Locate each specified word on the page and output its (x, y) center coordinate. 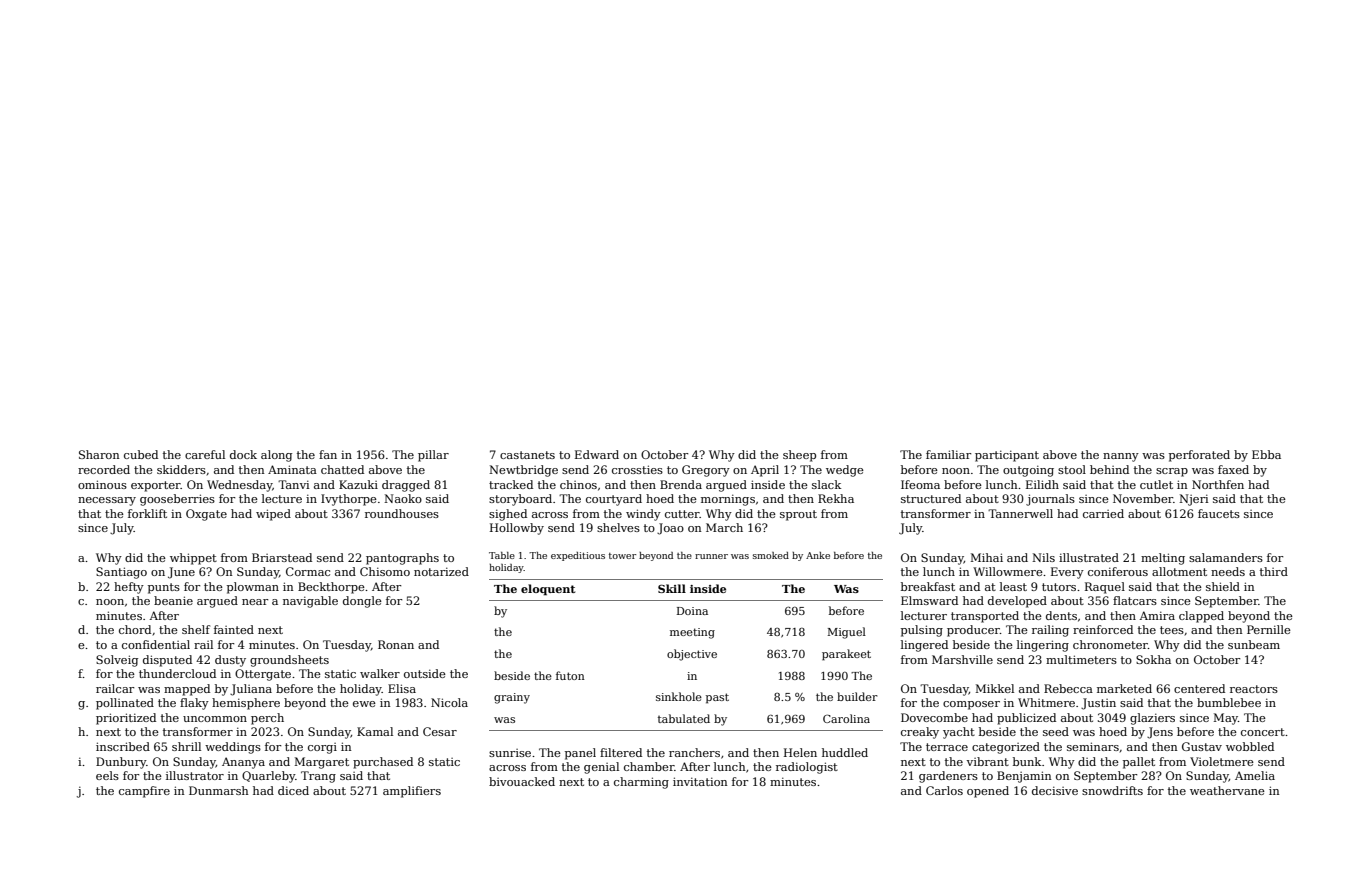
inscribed (123, 746)
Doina (692, 611)
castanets (527, 455)
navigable (310, 602)
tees (1172, 630)
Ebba (1266, 454)
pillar (433, 456)
